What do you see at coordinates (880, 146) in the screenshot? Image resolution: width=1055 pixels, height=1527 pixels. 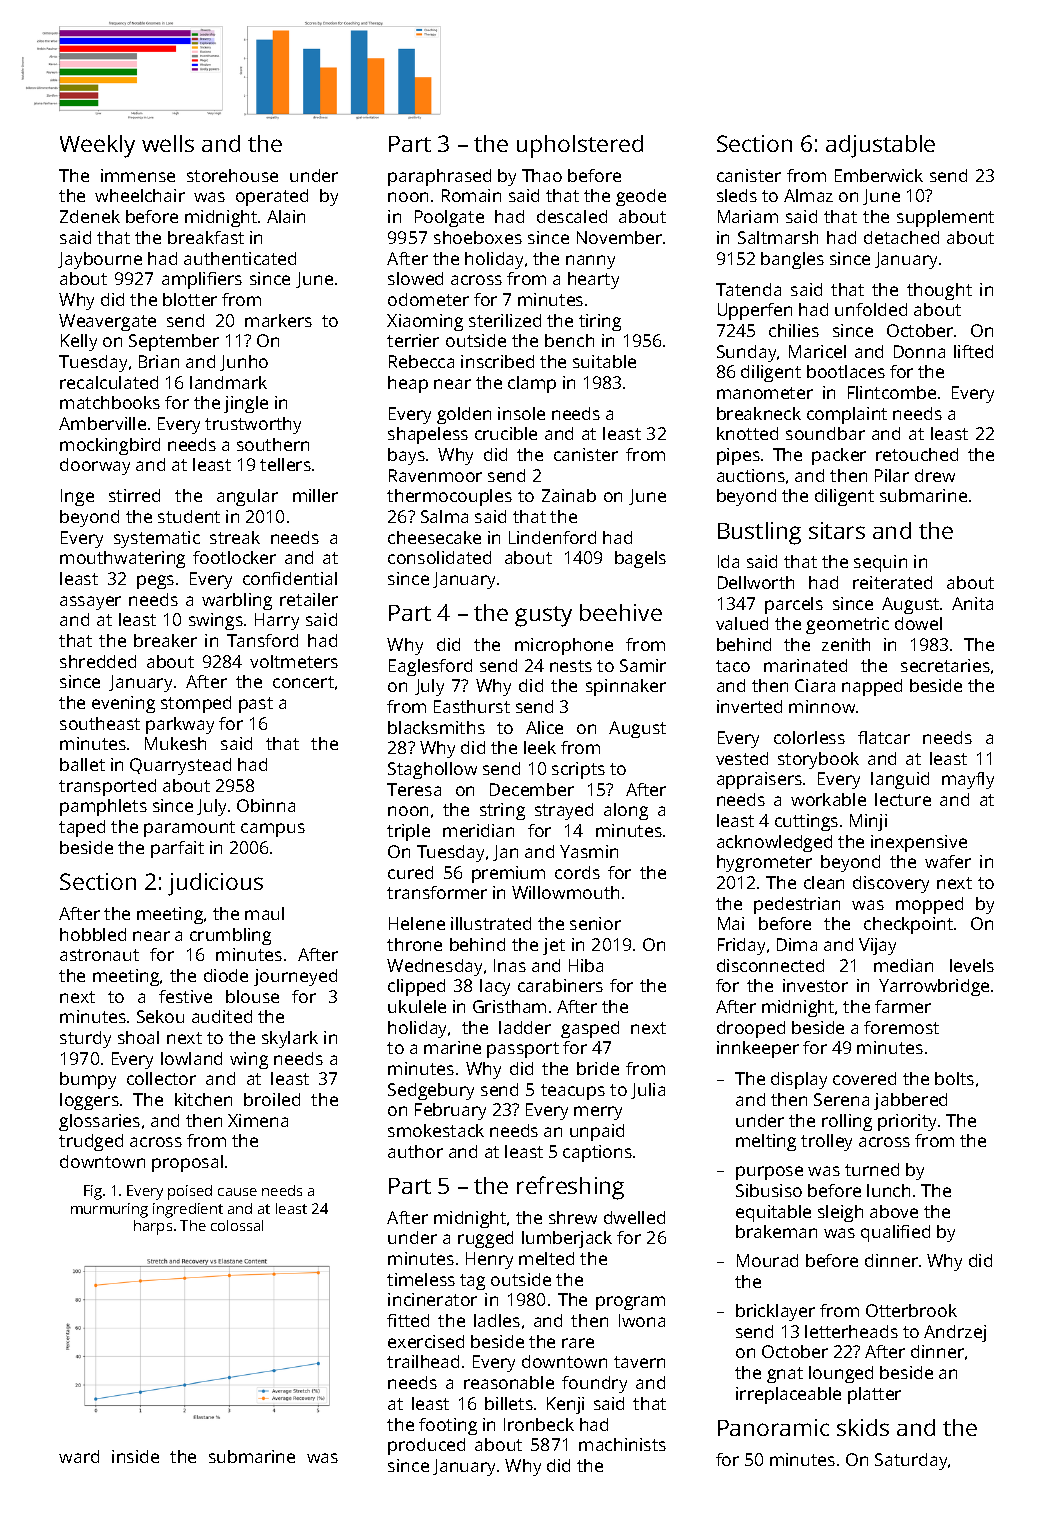 I see `adjustable` at bounding box center [880, 146].
